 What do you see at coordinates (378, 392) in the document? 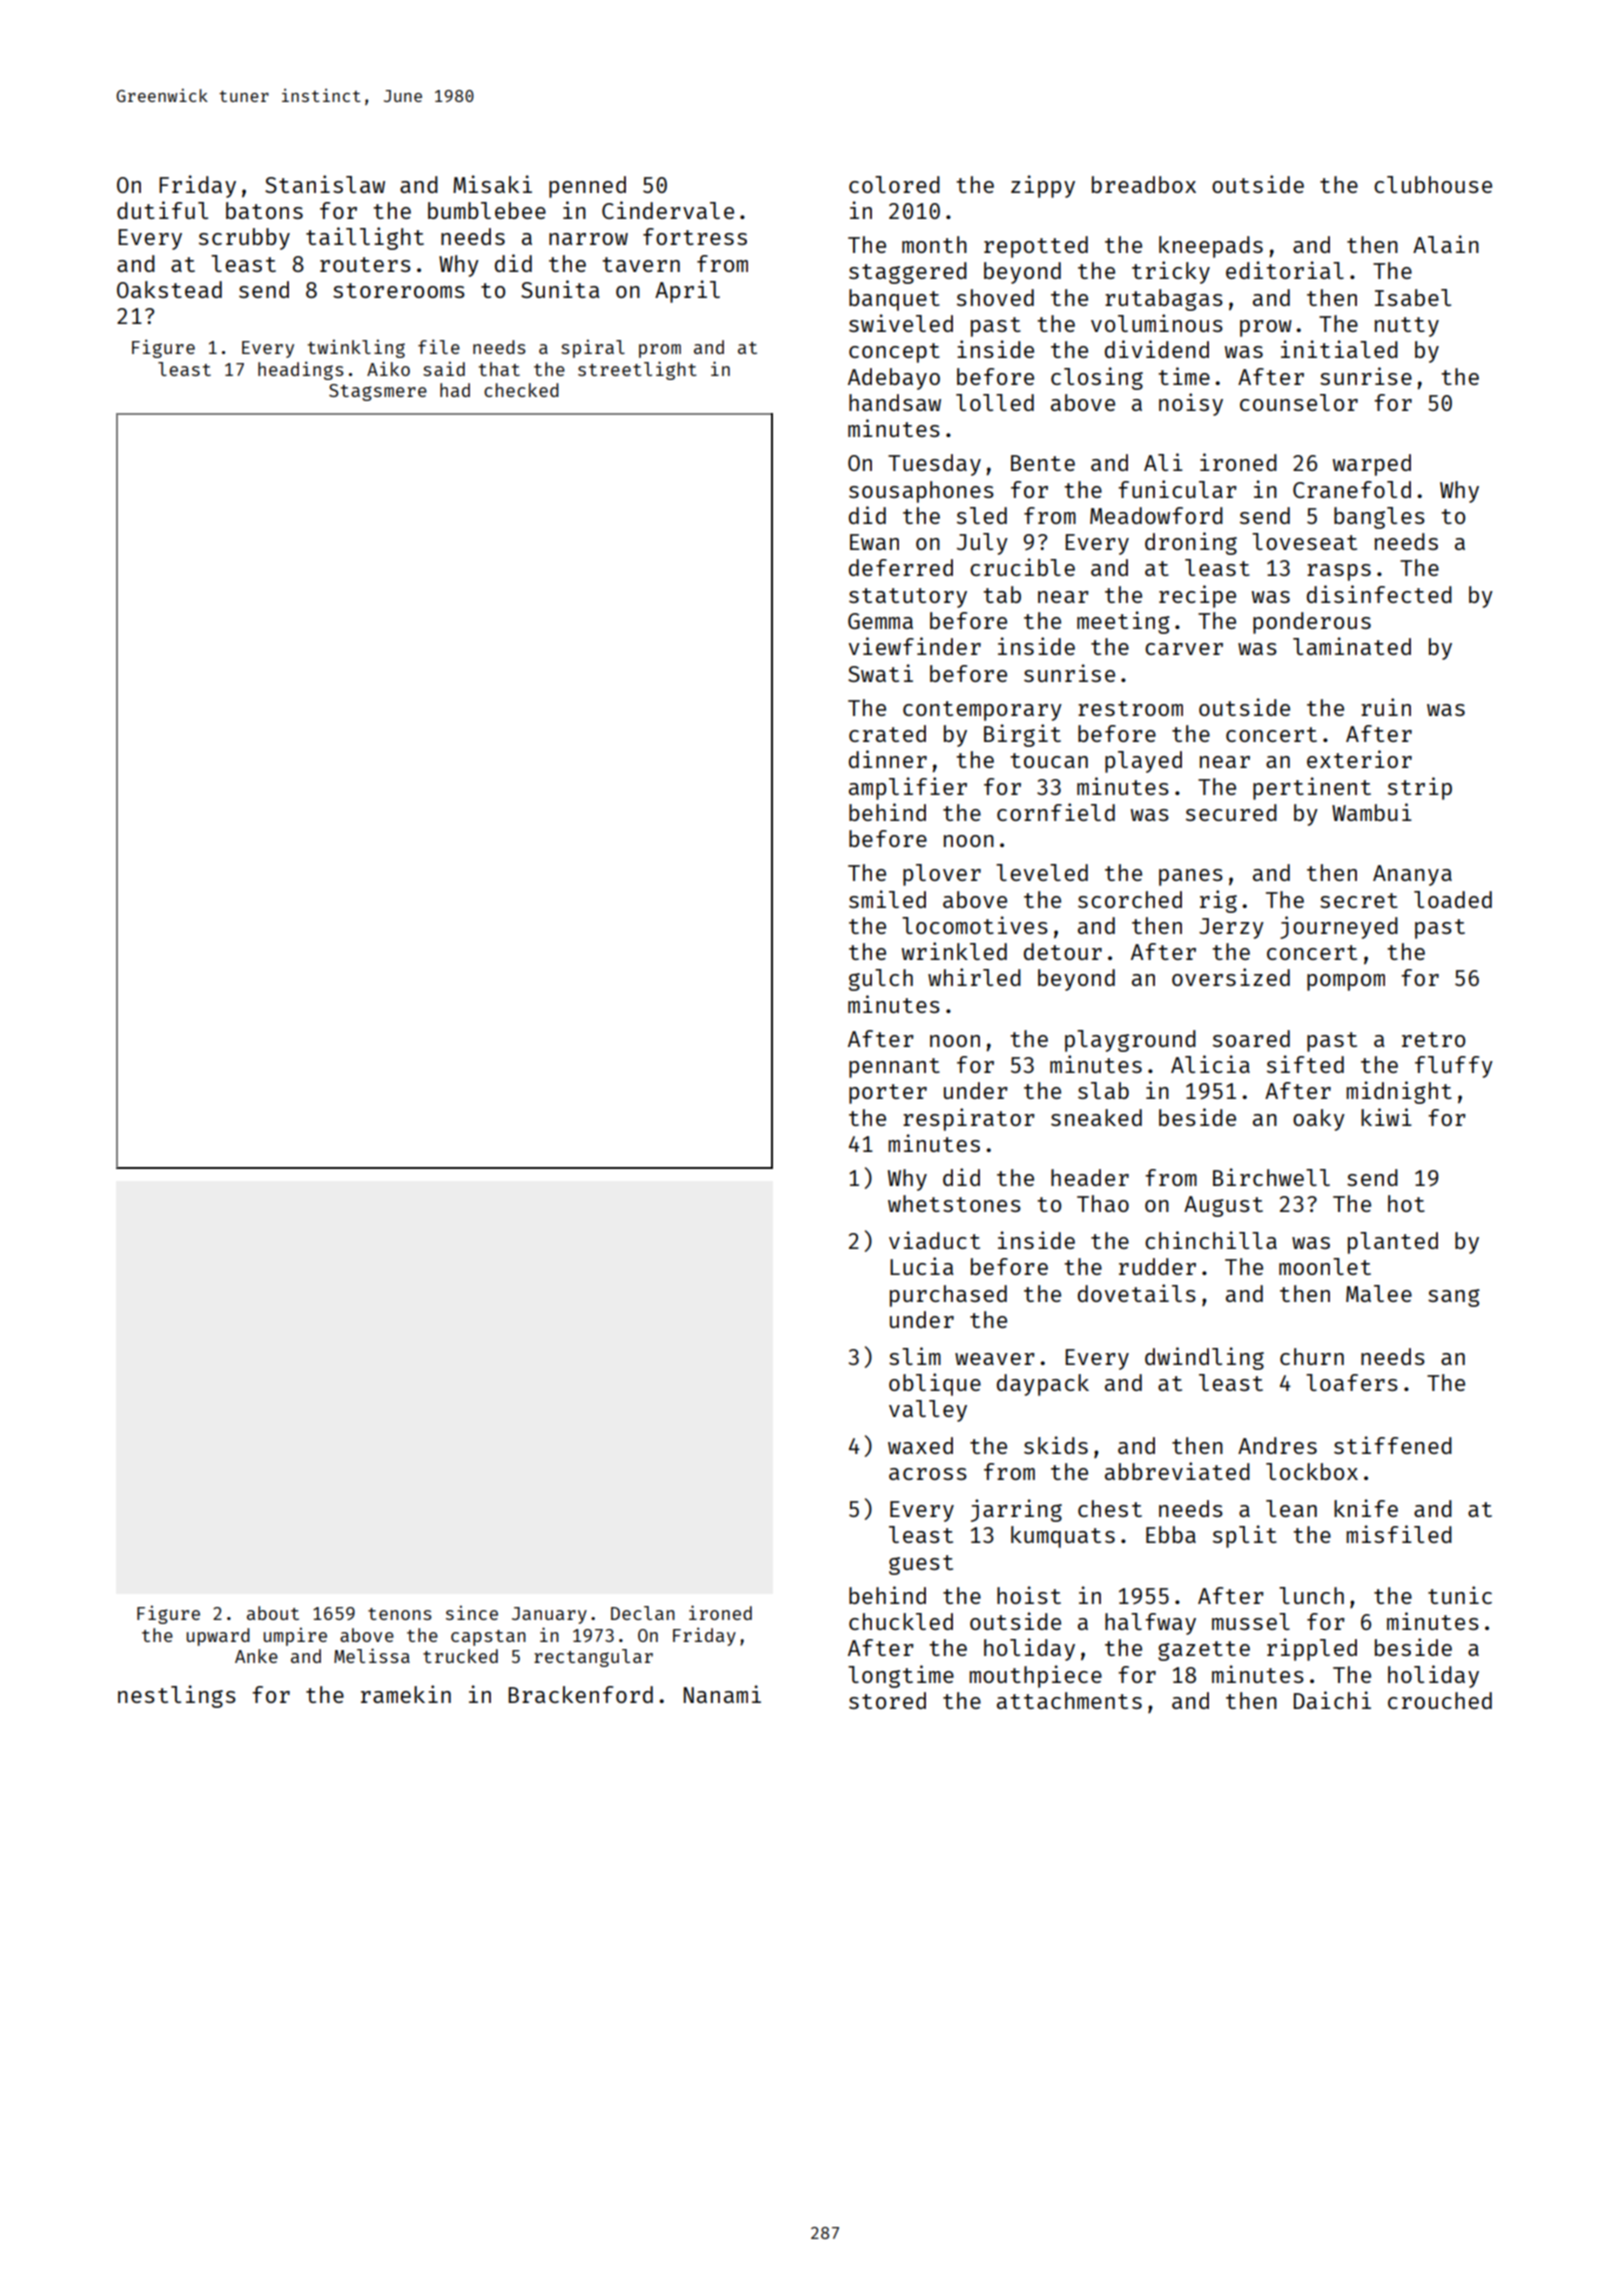
I see `Stagsmere` at bounding box center [378, 392].
